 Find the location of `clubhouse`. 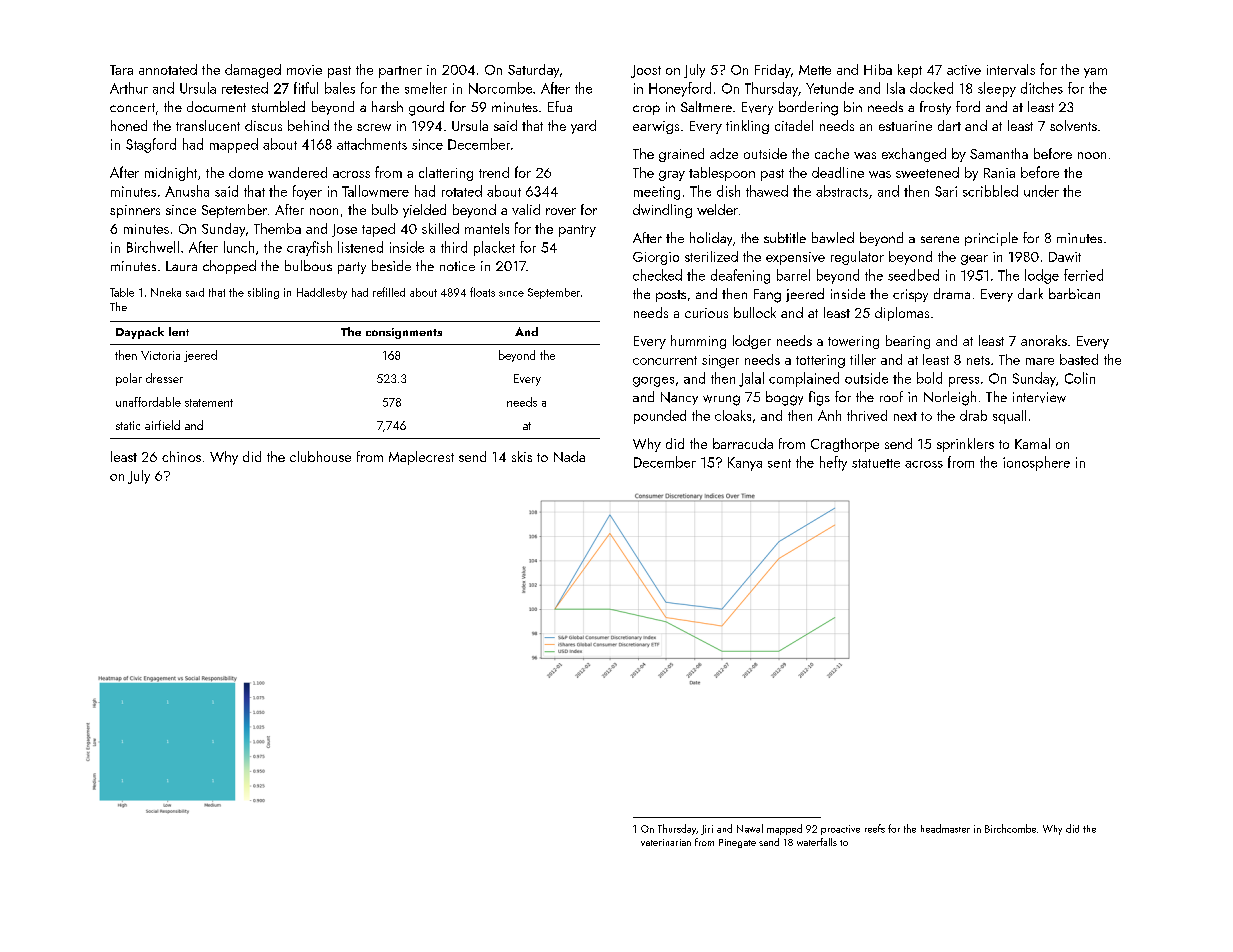

clubhouse is located at coordinates (320, 456).
